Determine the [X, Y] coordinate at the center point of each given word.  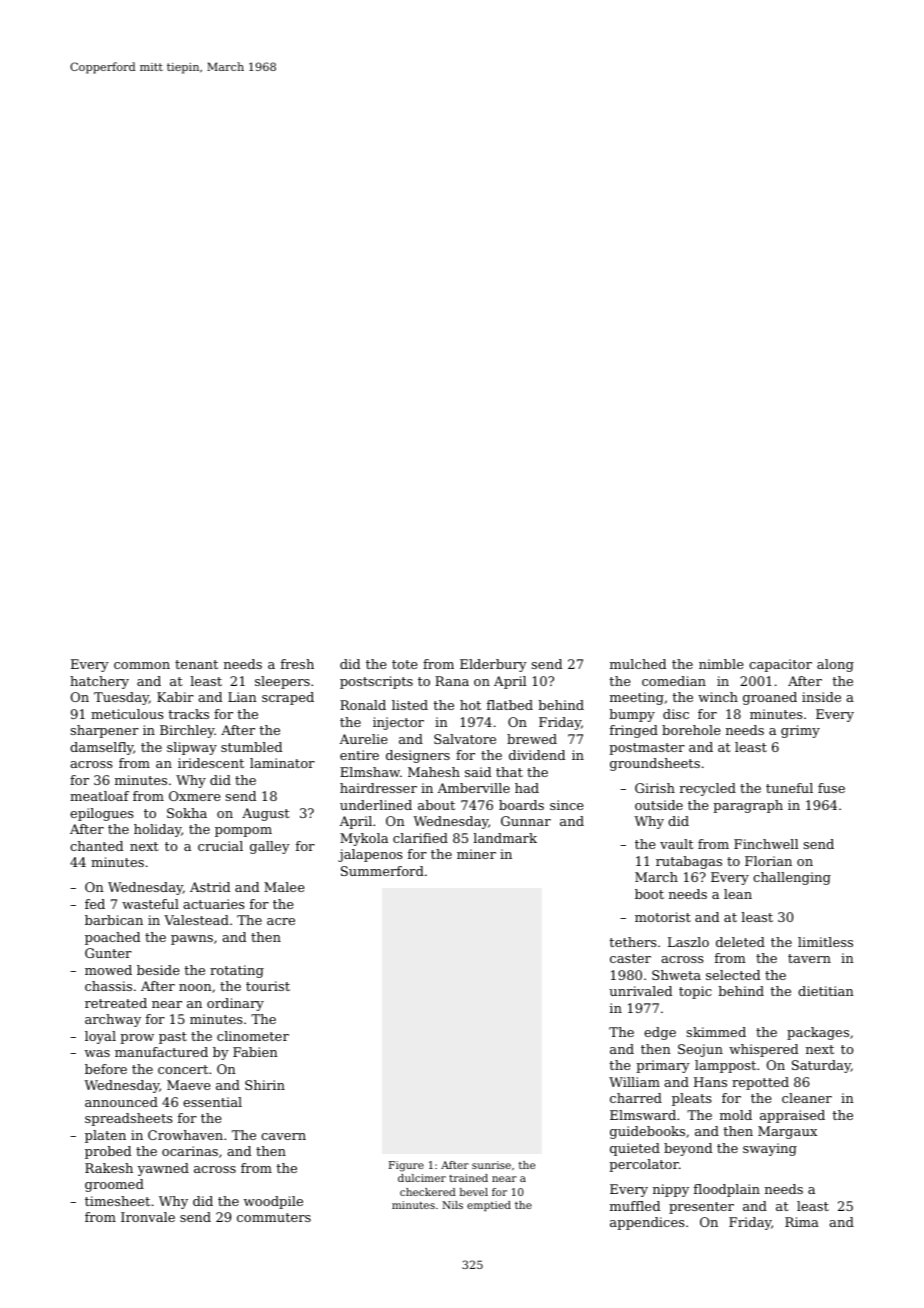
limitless [825, 942]
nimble [721, 664]
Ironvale [148, 1217]
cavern [283, 1136]
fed [95, 904]
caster [630, 958]
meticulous [127, 714]
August [265, 814]
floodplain [727, 1190]
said [478, 772]
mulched [638, 664]
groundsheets [655, 764]
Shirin [265, 1085]
